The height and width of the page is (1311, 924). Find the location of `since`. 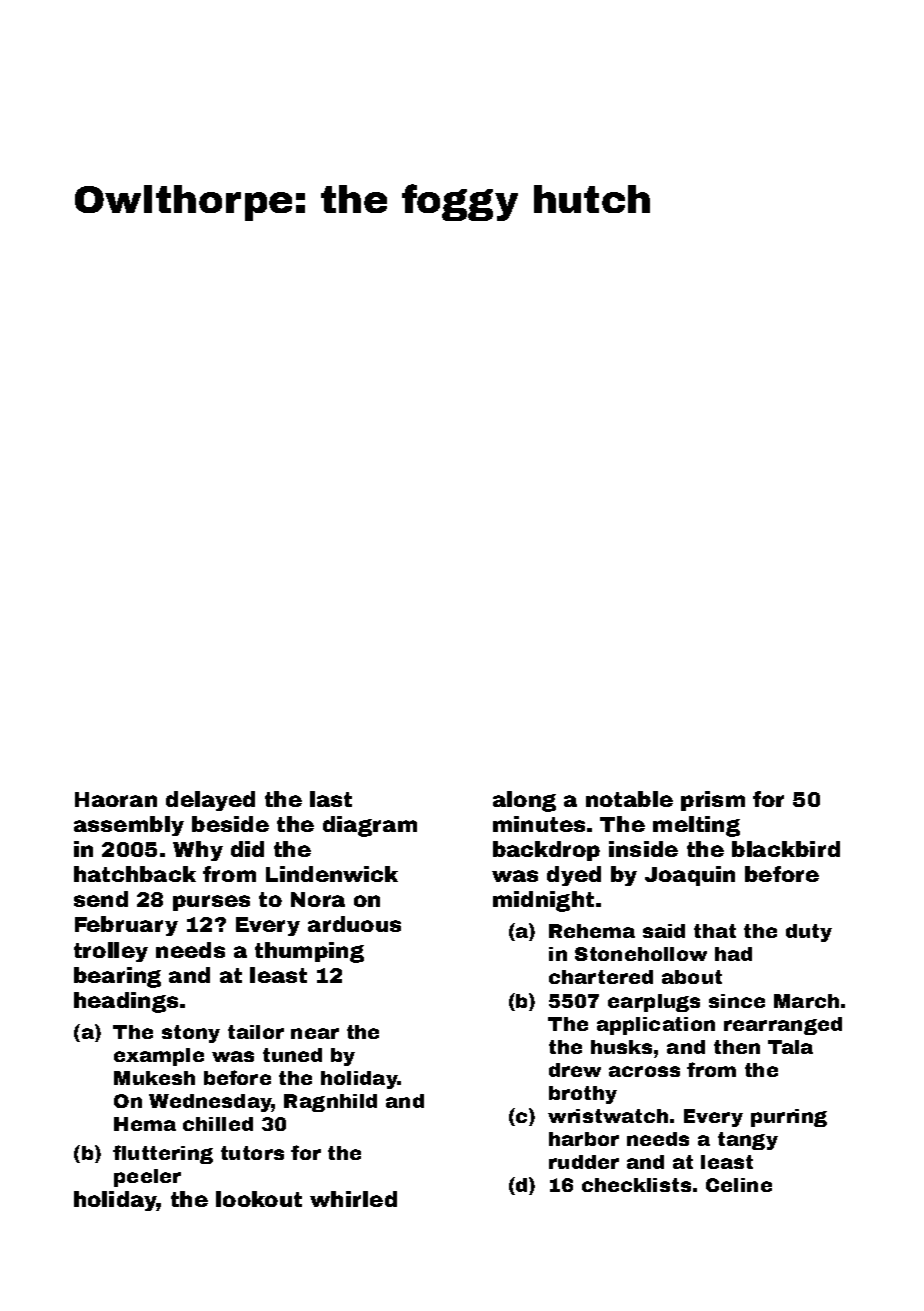

since is located at coordinates (737, 1001).
